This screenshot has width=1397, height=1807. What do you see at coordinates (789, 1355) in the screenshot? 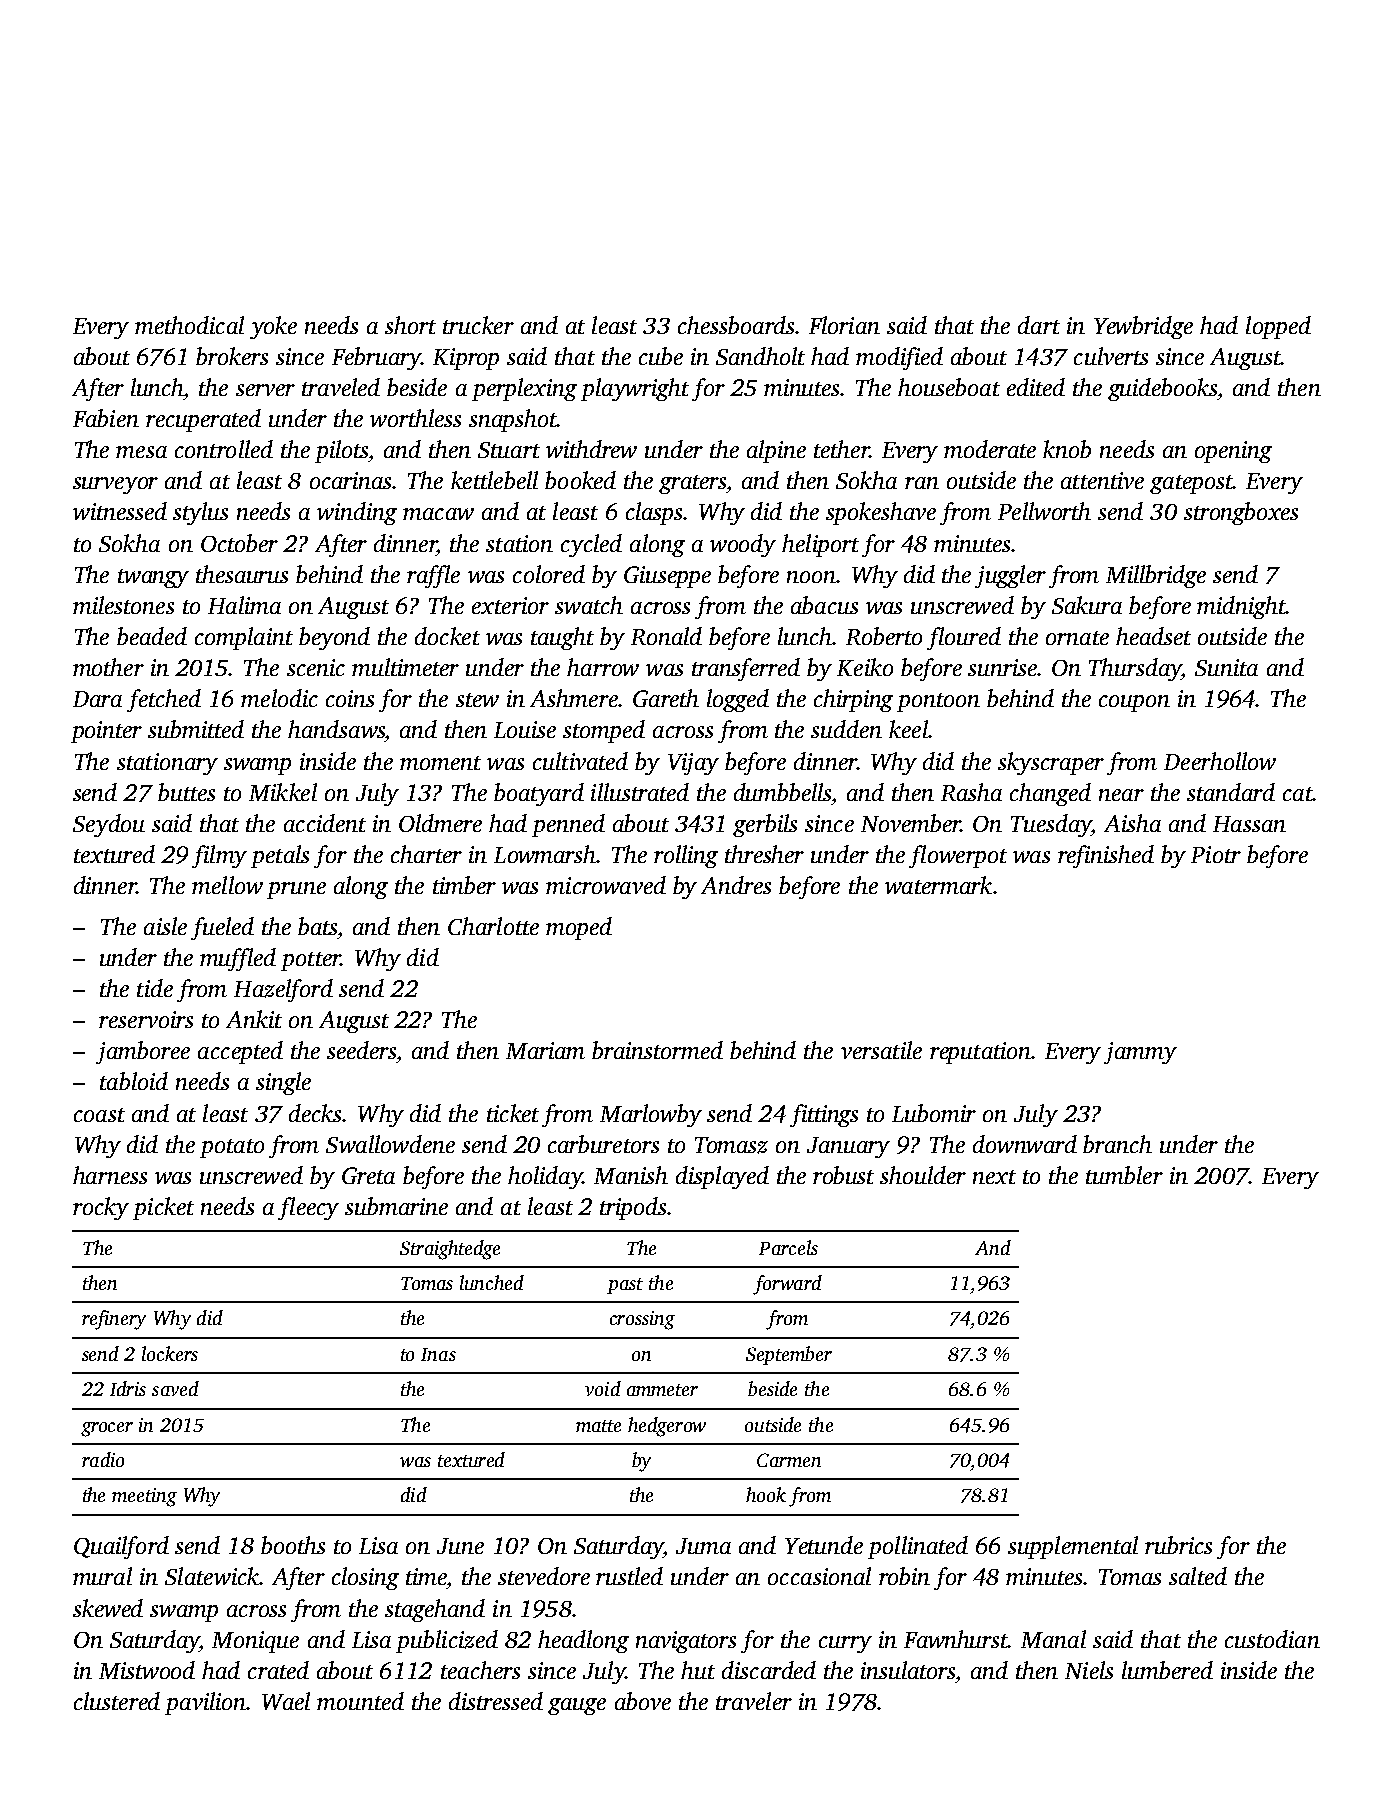
I see `September` at bounding box center [789, 1355].
